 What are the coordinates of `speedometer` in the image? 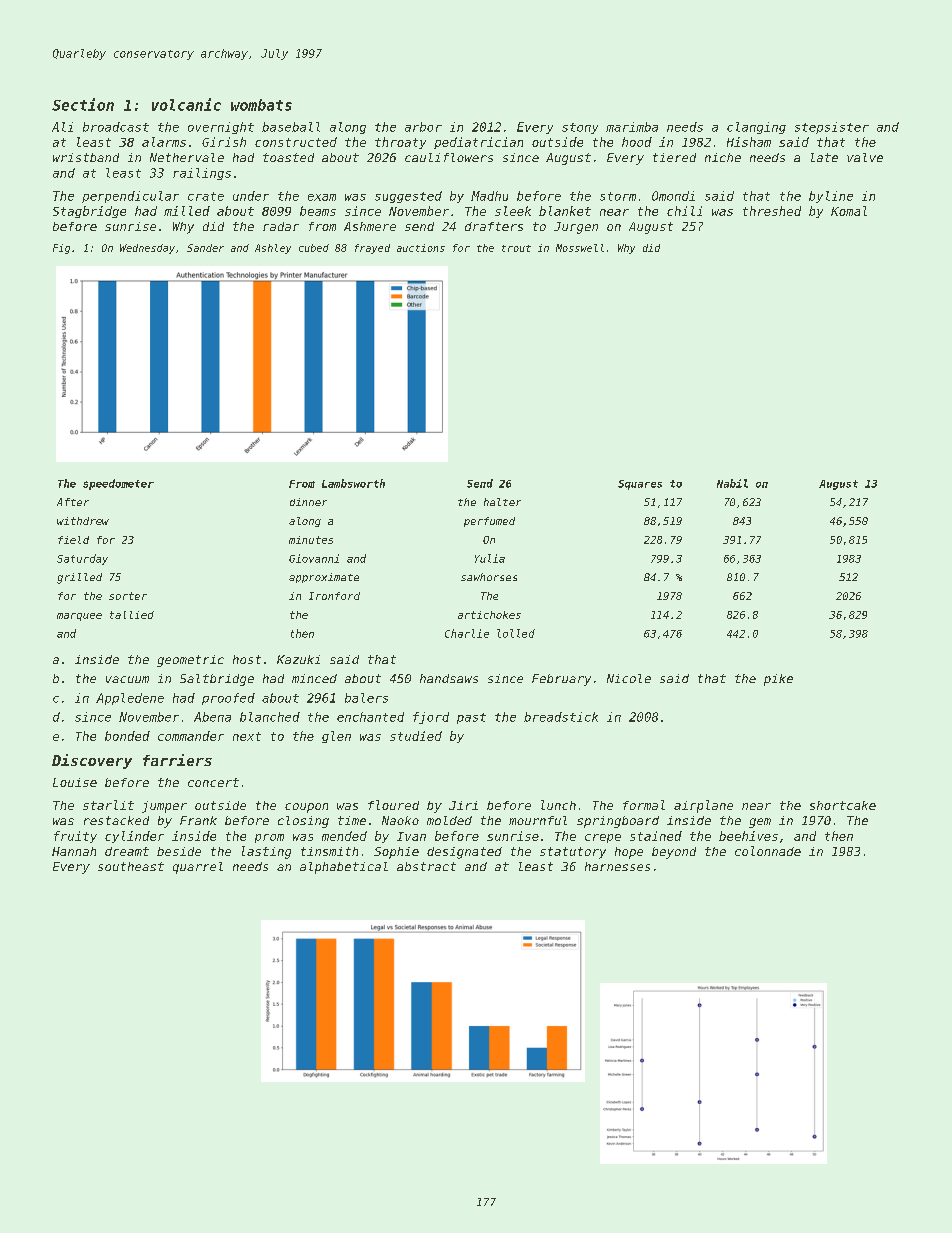 It's located at (118, 484).
